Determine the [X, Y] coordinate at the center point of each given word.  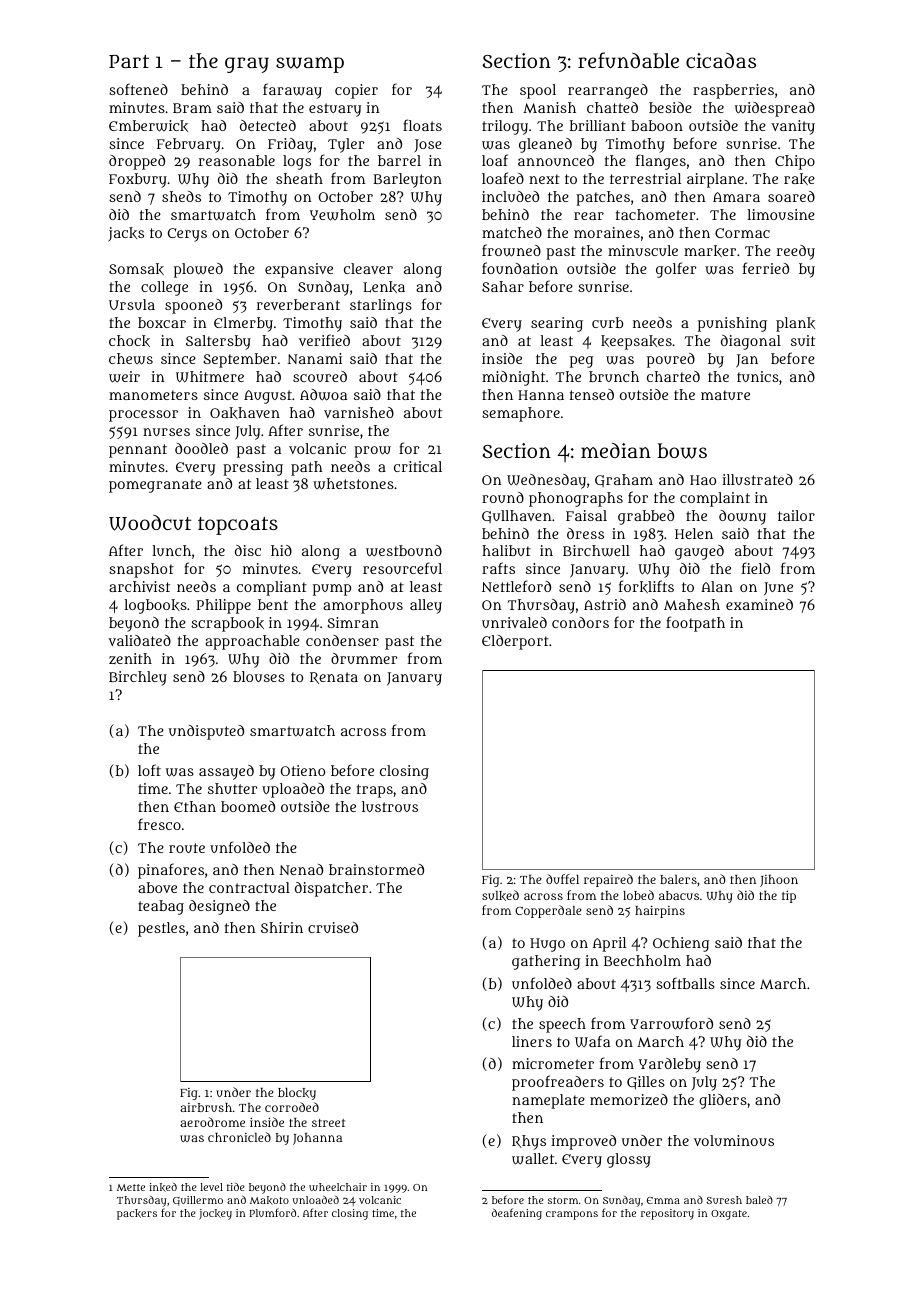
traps [375, 791]
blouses [259, 676]
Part [129, 61]
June [778, 588]
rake [799, 179]
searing [557, 324]
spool [538, 91]
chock [129, 341]
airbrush [206, 1107]
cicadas [721, 60]
